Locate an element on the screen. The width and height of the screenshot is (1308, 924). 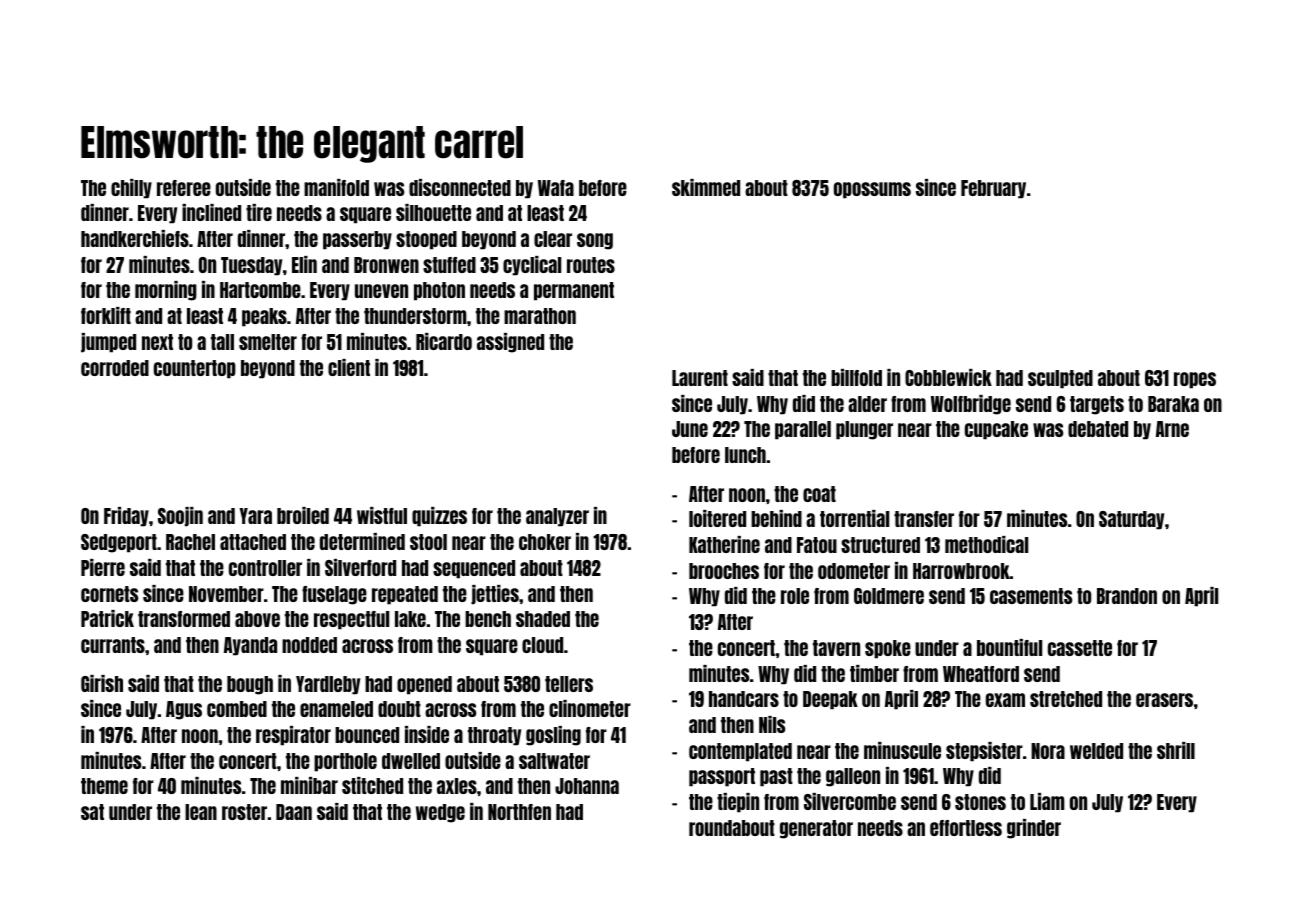
clinometer is located at coordinates (590, 708).
